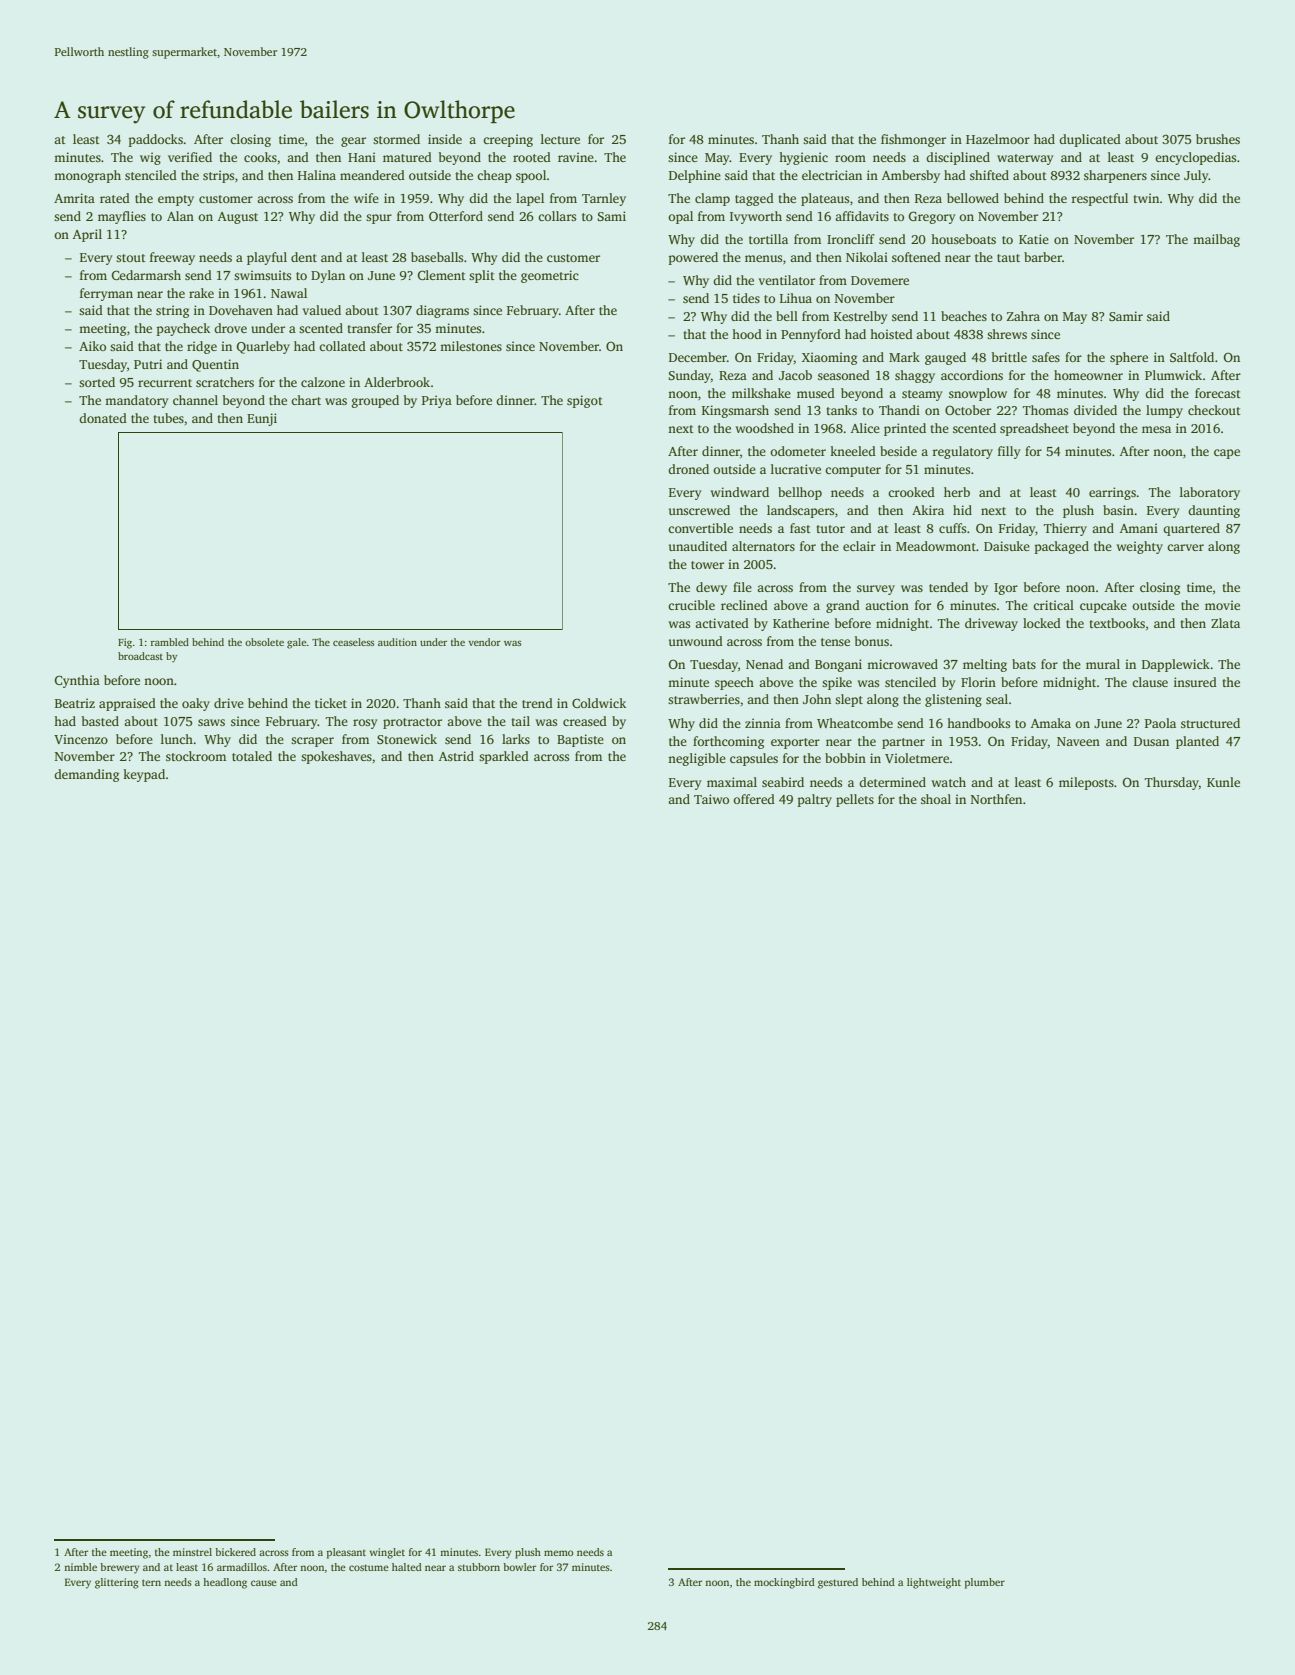 This screenshot has width=1295, height=1675. Describe the element at coordinates (784, 1583) in the screenshot. I see `mockingbird` at that location.
